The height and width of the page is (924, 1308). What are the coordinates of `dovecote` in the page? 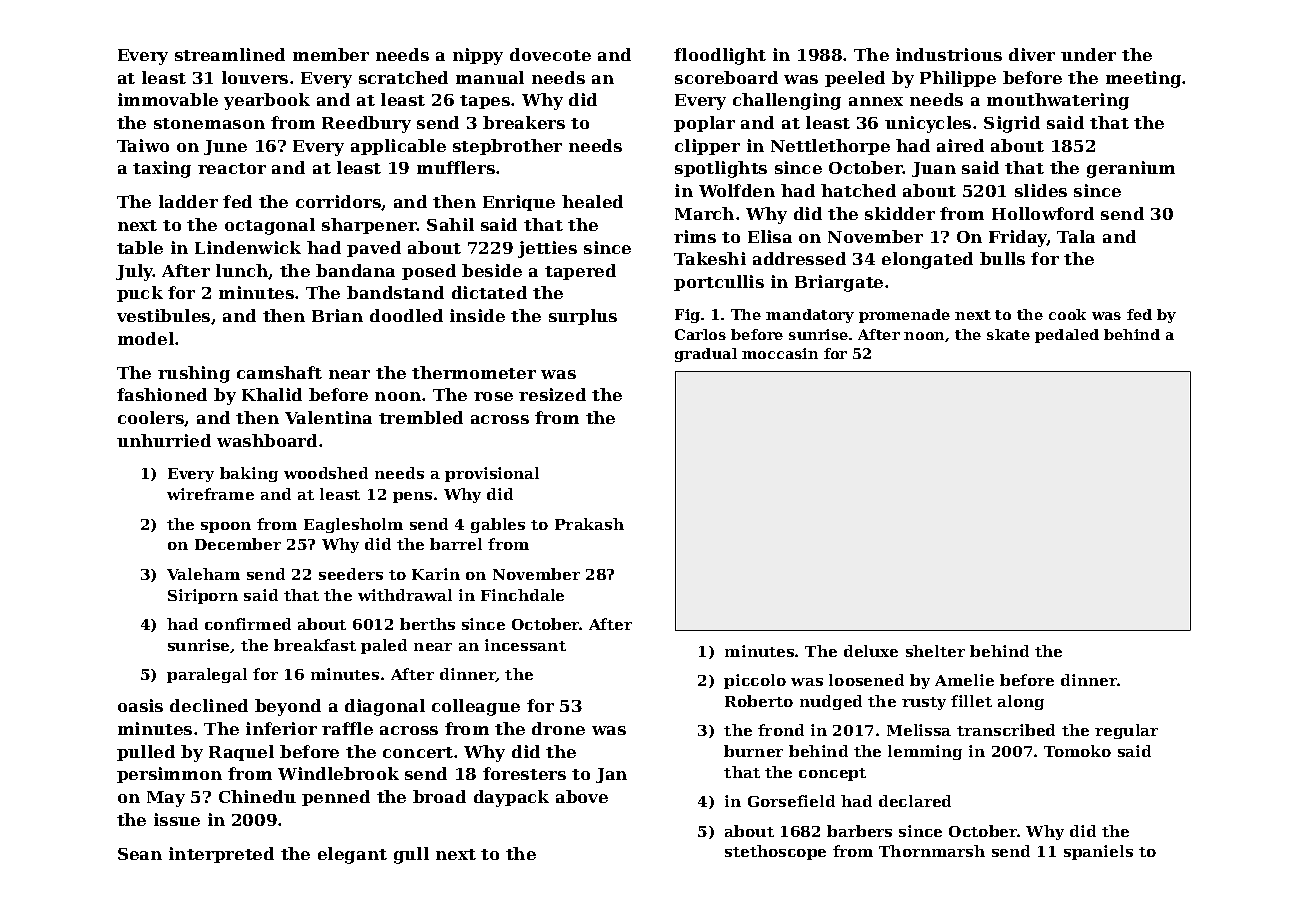 It's located at (550, 54).
